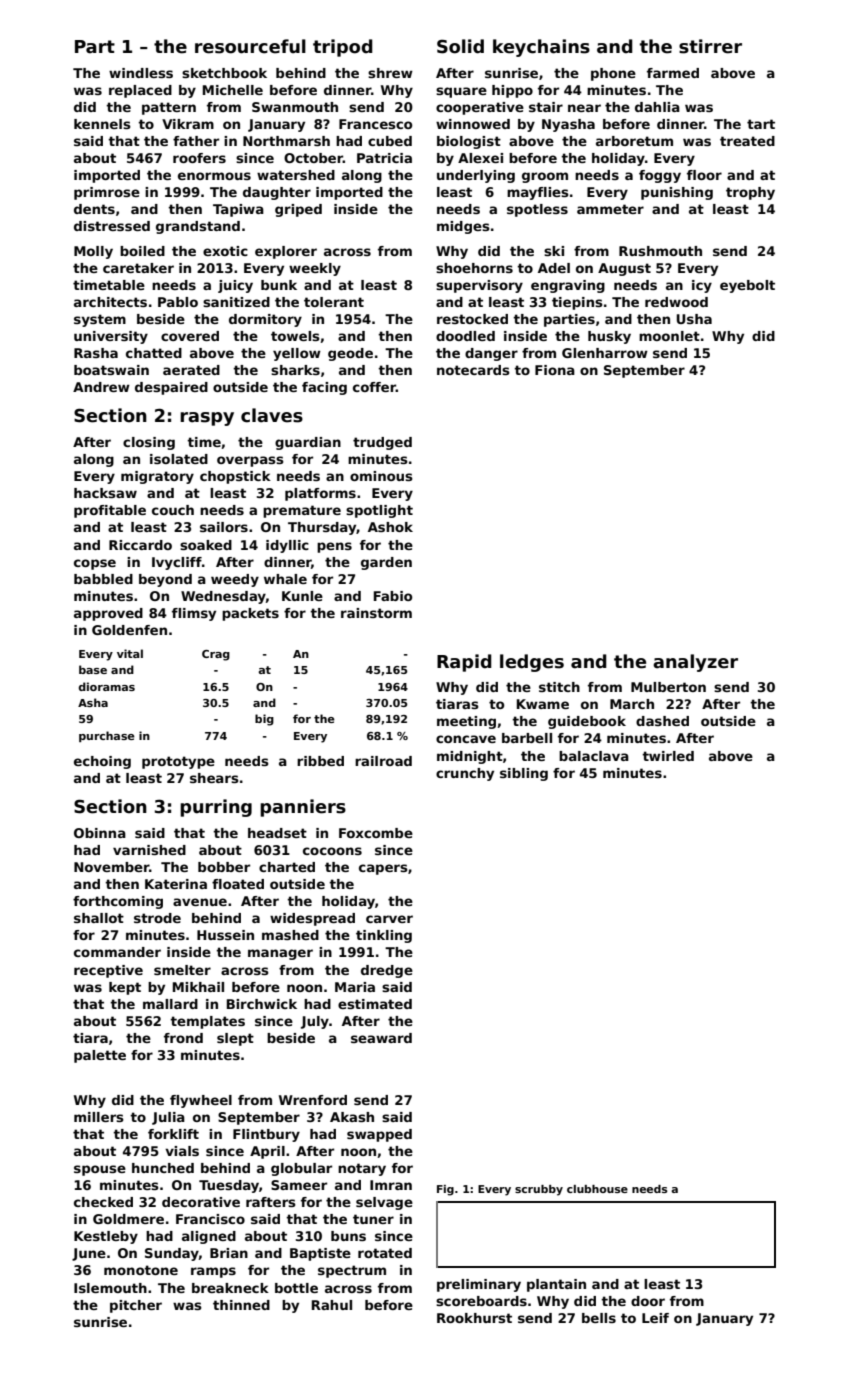  I want to click on Rahul, so click(332, 1305).
